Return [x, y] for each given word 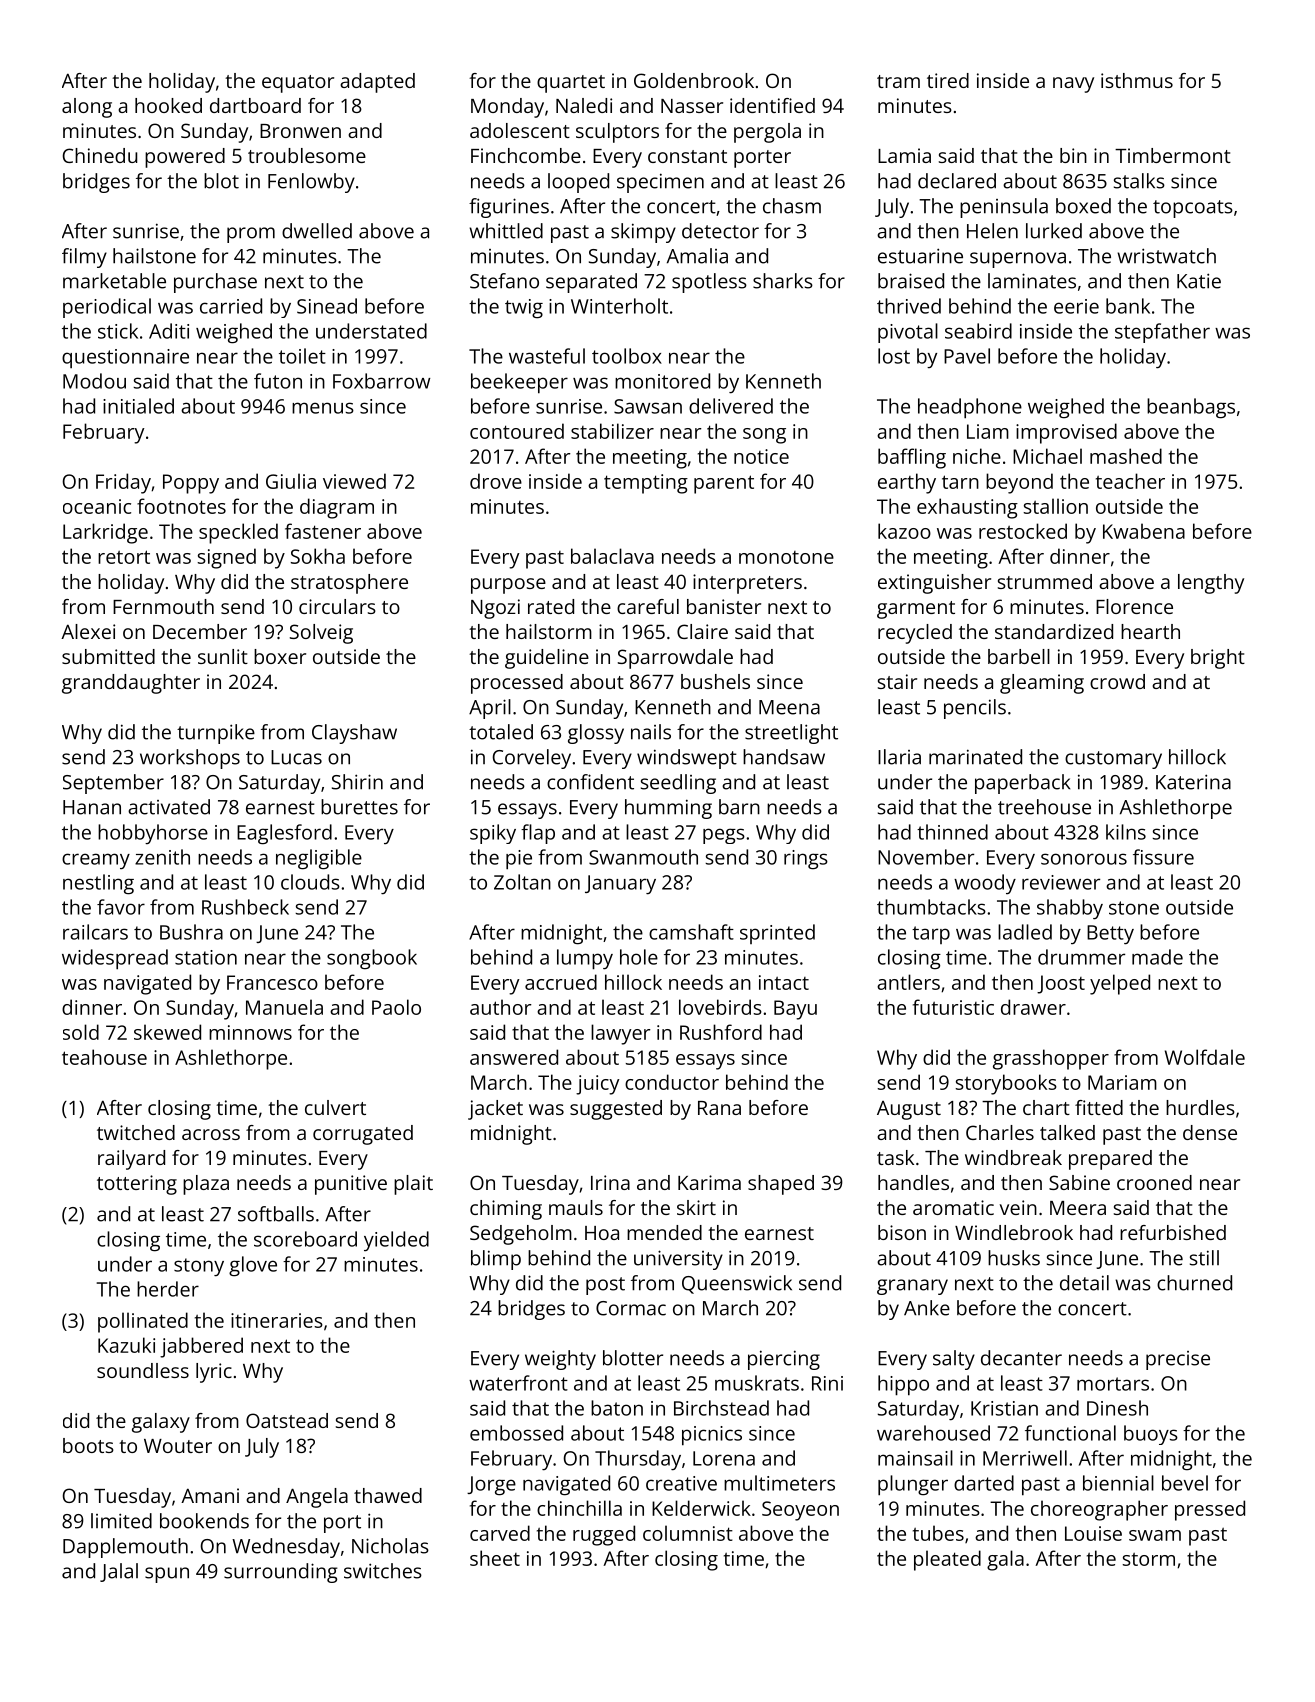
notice [761, 456]
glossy [596, 734]
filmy [84, 258]
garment [916, 610]
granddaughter [131, 684]
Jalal [119, 1572]
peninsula [1004, 208]
